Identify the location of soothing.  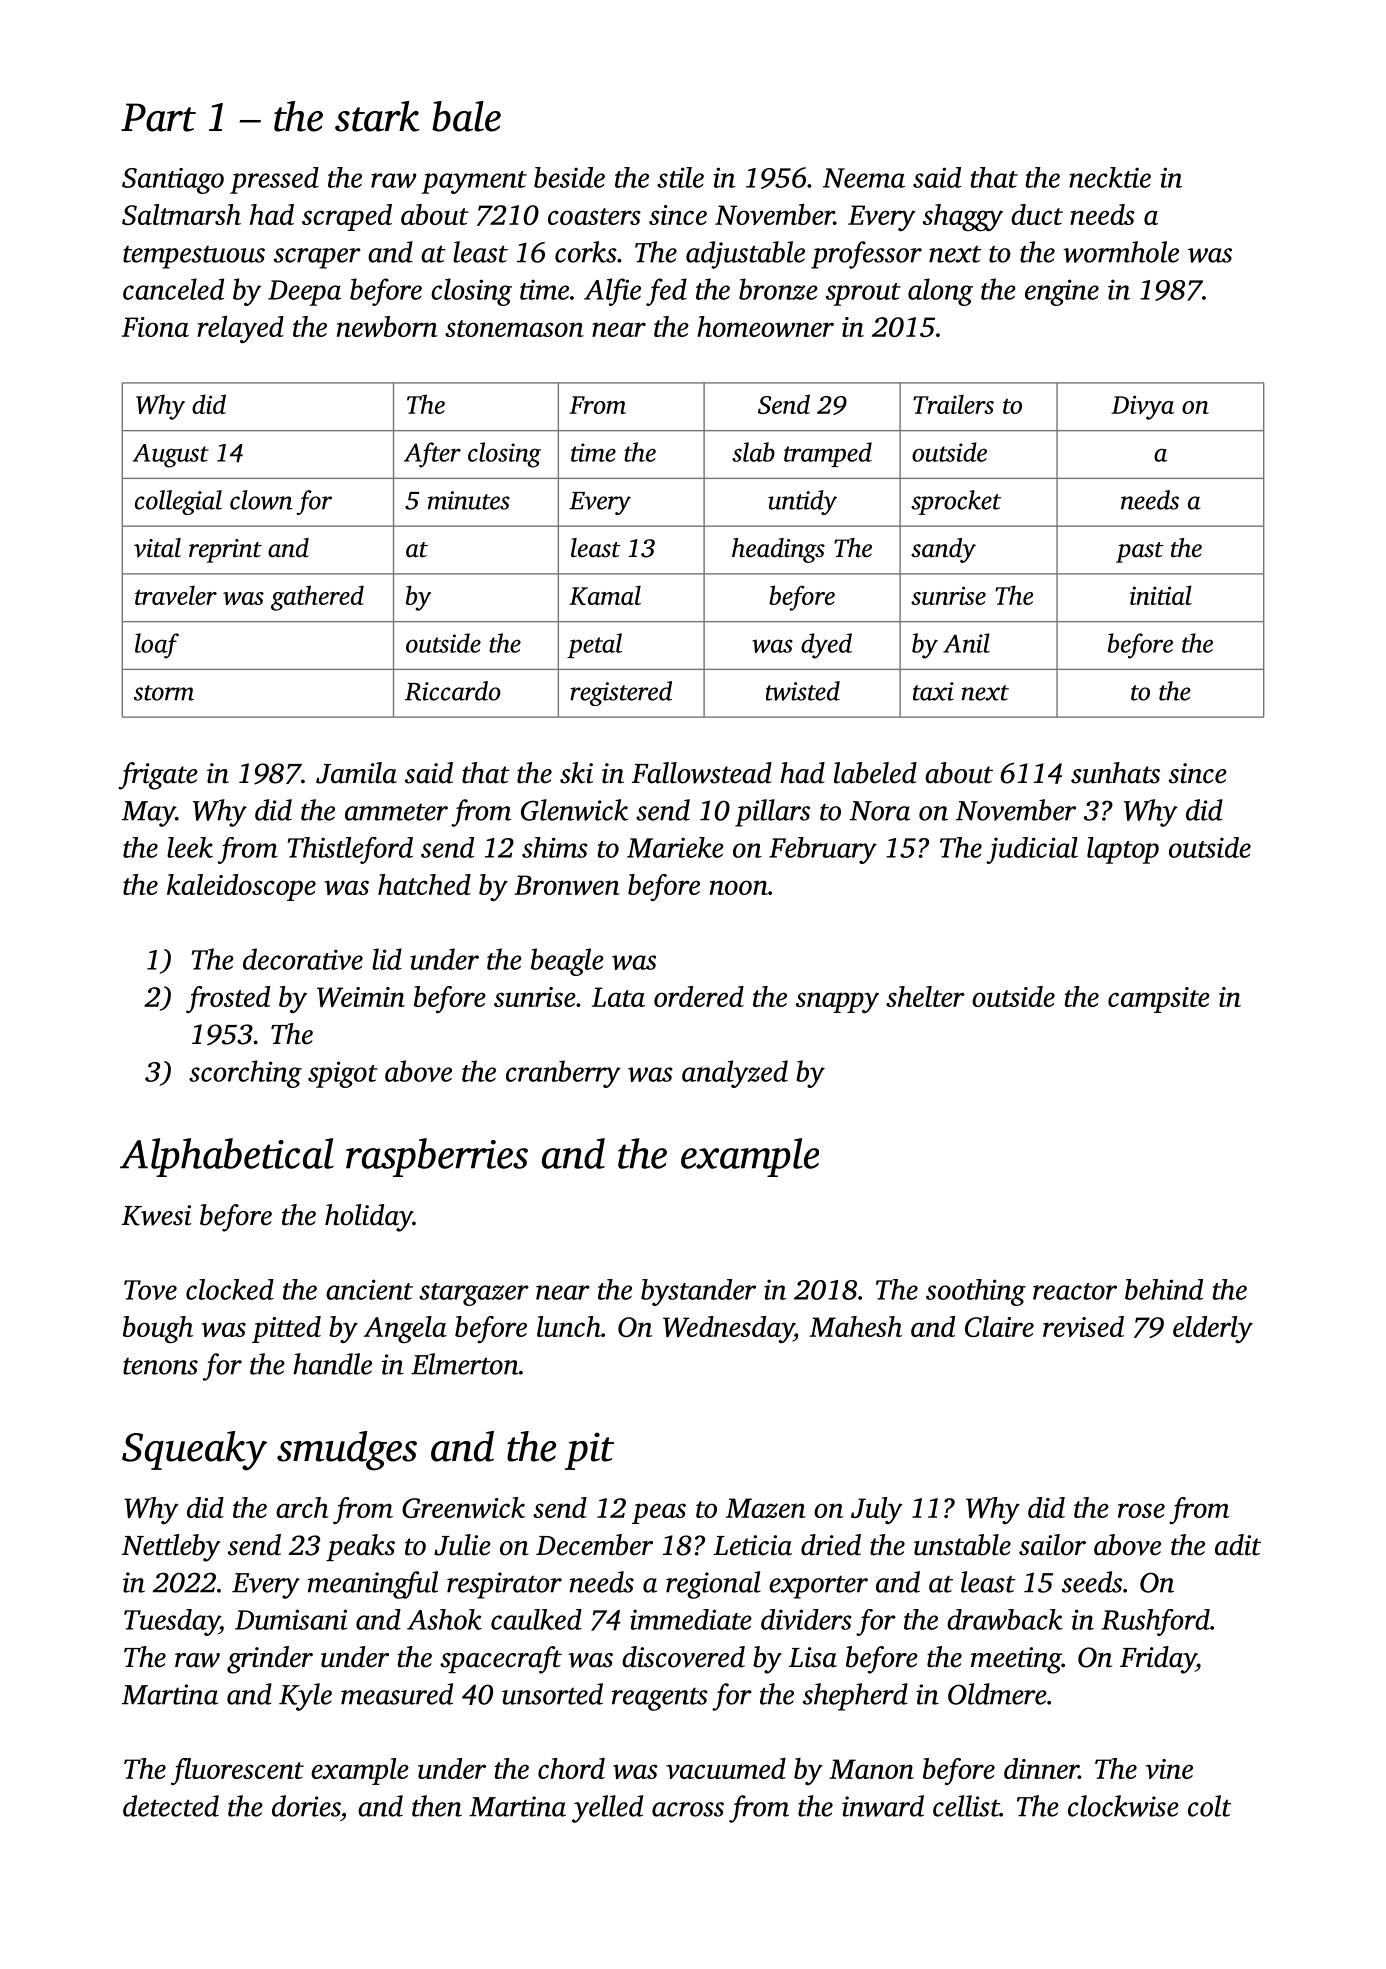
(976, 1292).
